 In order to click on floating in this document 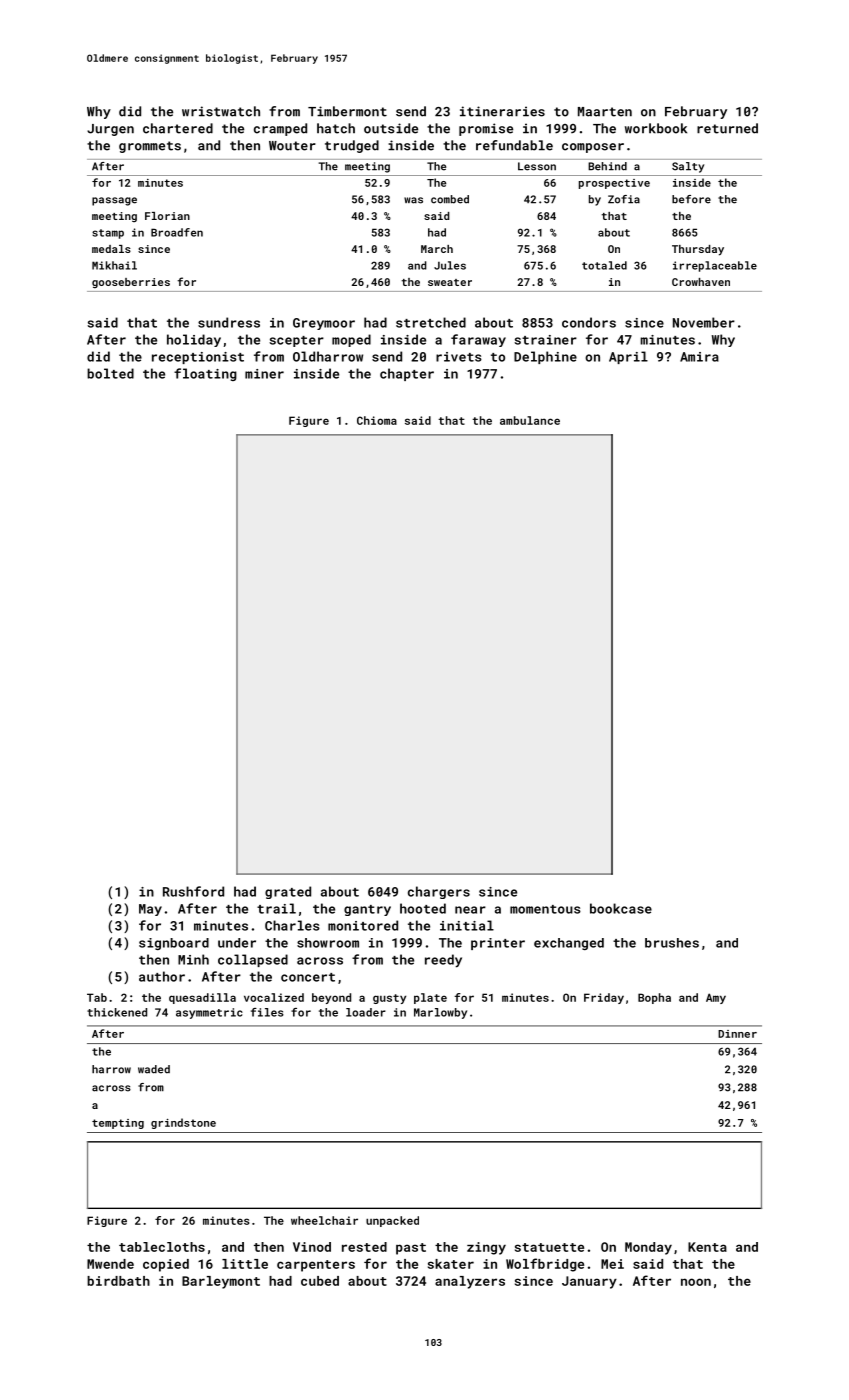, I will do `click(205, 374)`.
